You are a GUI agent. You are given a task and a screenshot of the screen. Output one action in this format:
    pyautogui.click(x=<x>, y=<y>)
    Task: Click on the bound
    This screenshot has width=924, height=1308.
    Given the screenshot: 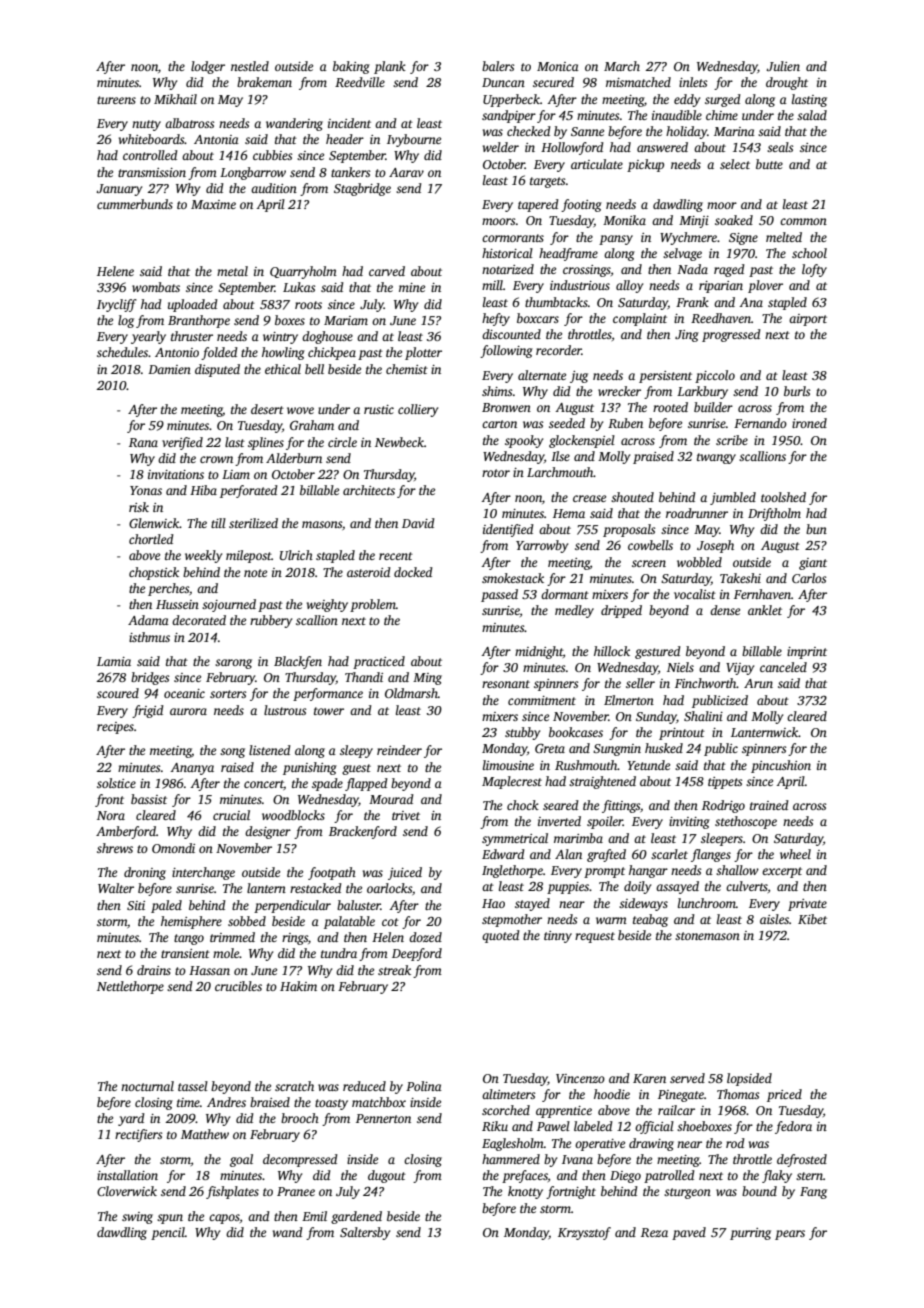 What is the action you would take?
    pyautogui.click(x=759, y=1191)
